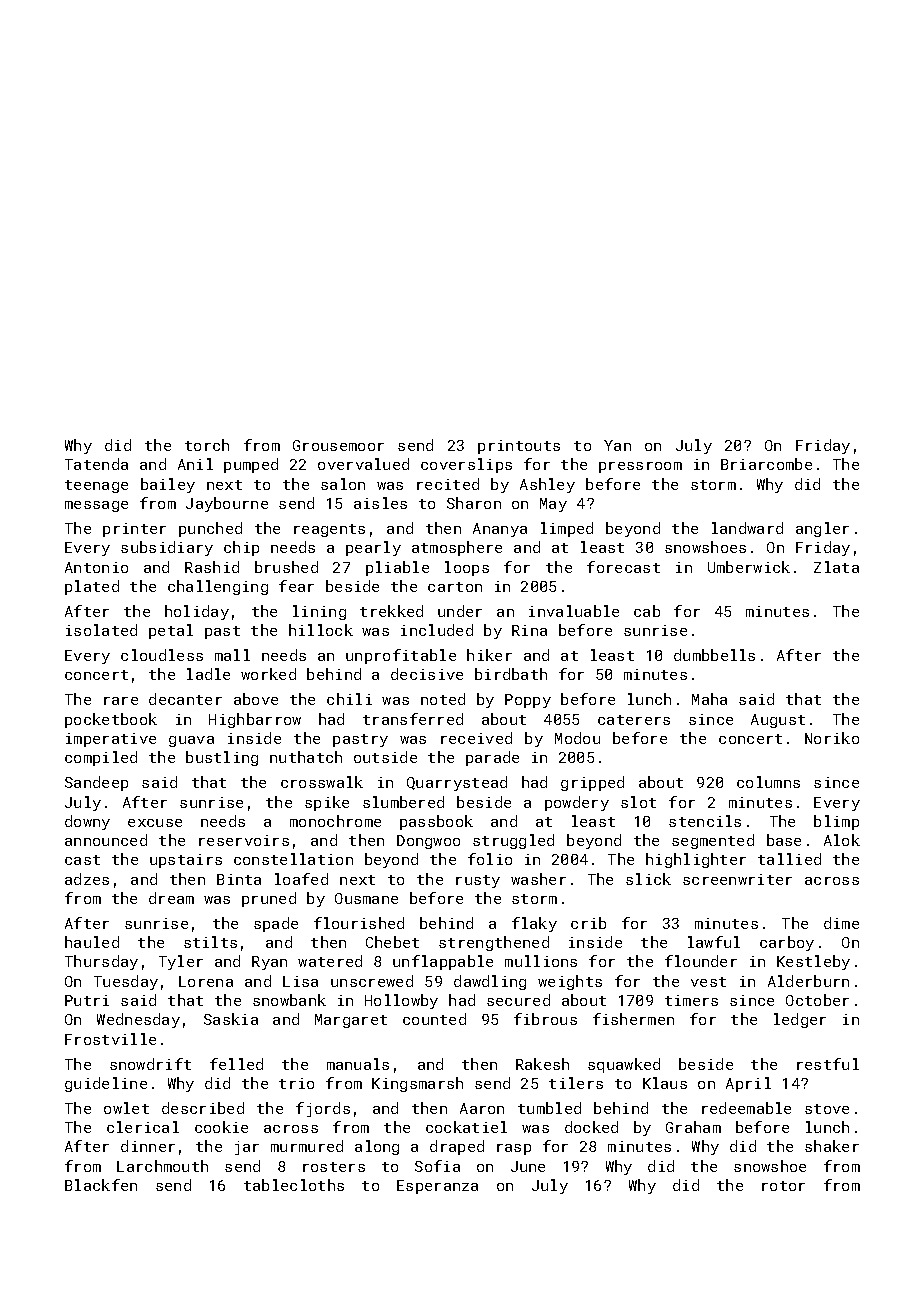  I want to click on pumped, so click(251, 465).
